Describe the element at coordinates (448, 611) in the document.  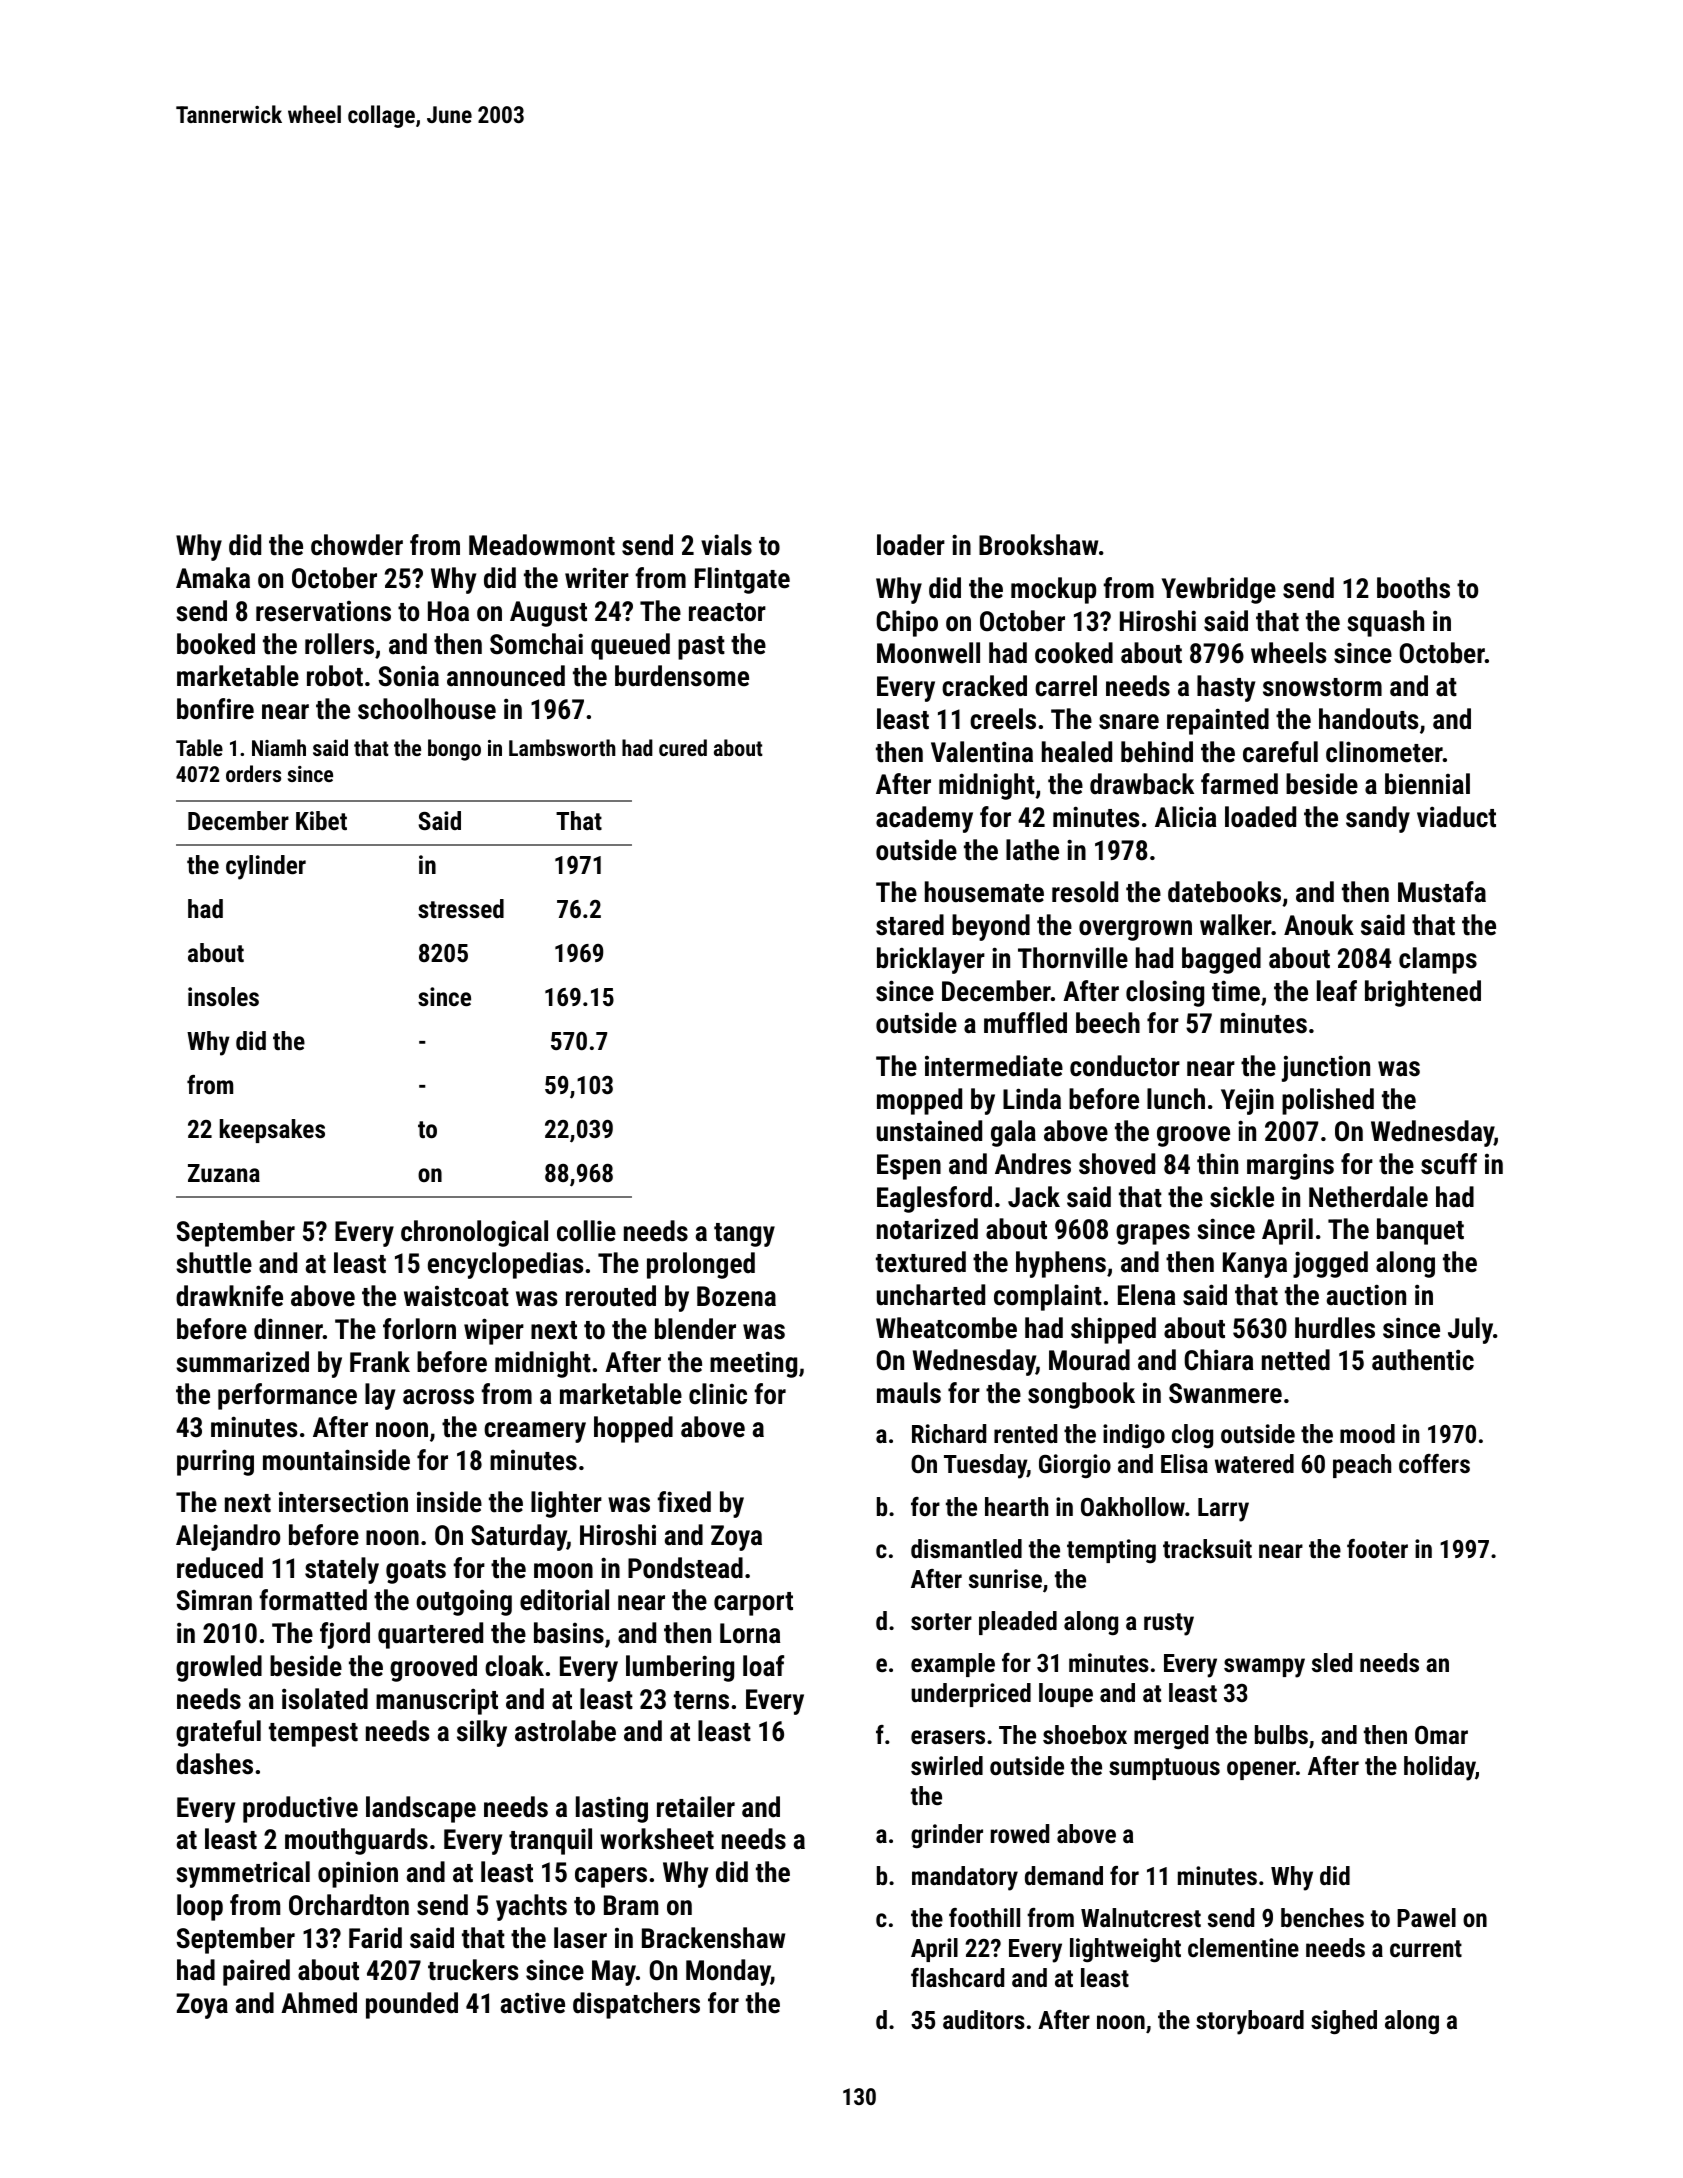
I see `Hoa` at that location.
